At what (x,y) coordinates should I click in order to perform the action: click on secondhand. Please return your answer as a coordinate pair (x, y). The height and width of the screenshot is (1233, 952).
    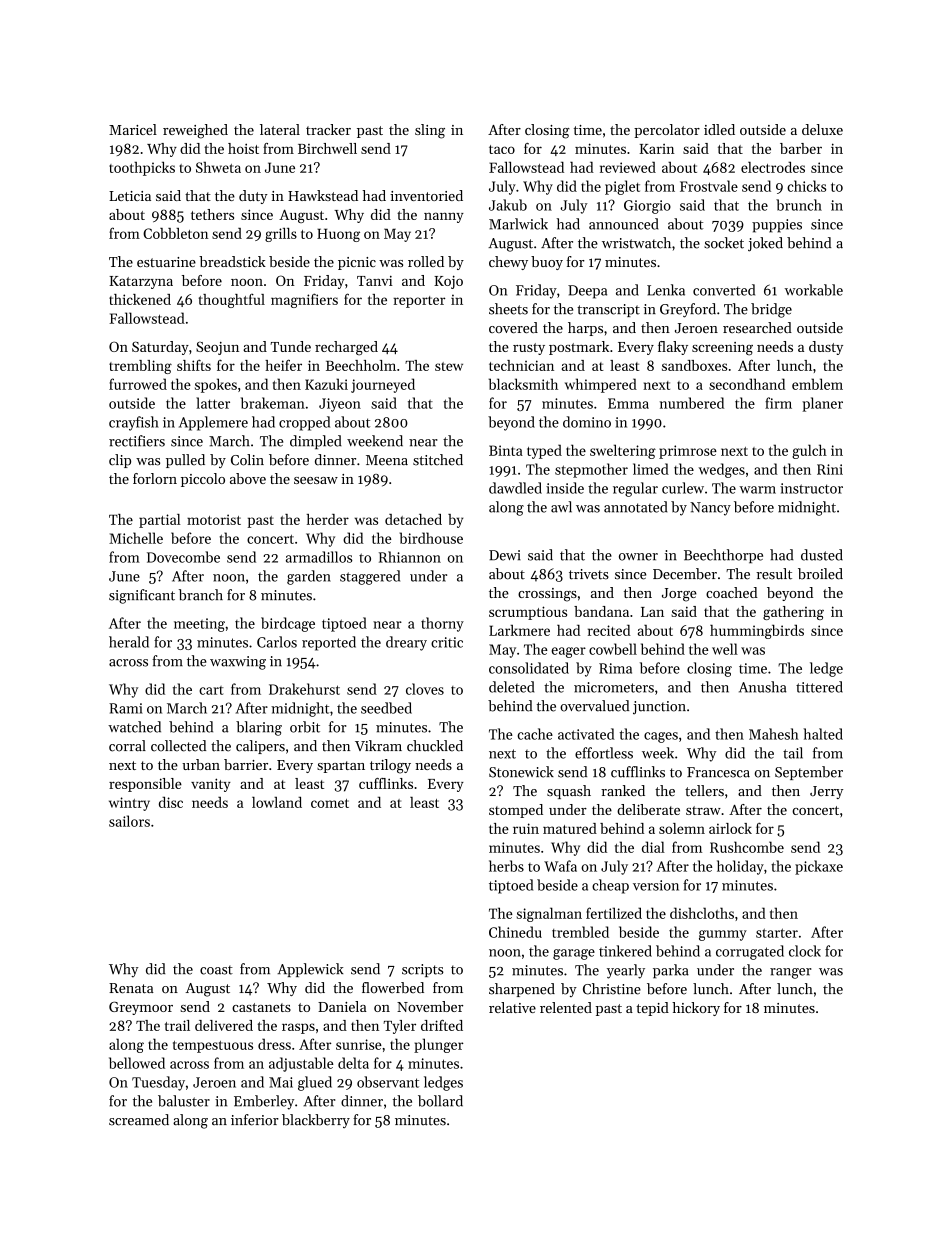
    Looking at the image, I should click on (747, 384).
